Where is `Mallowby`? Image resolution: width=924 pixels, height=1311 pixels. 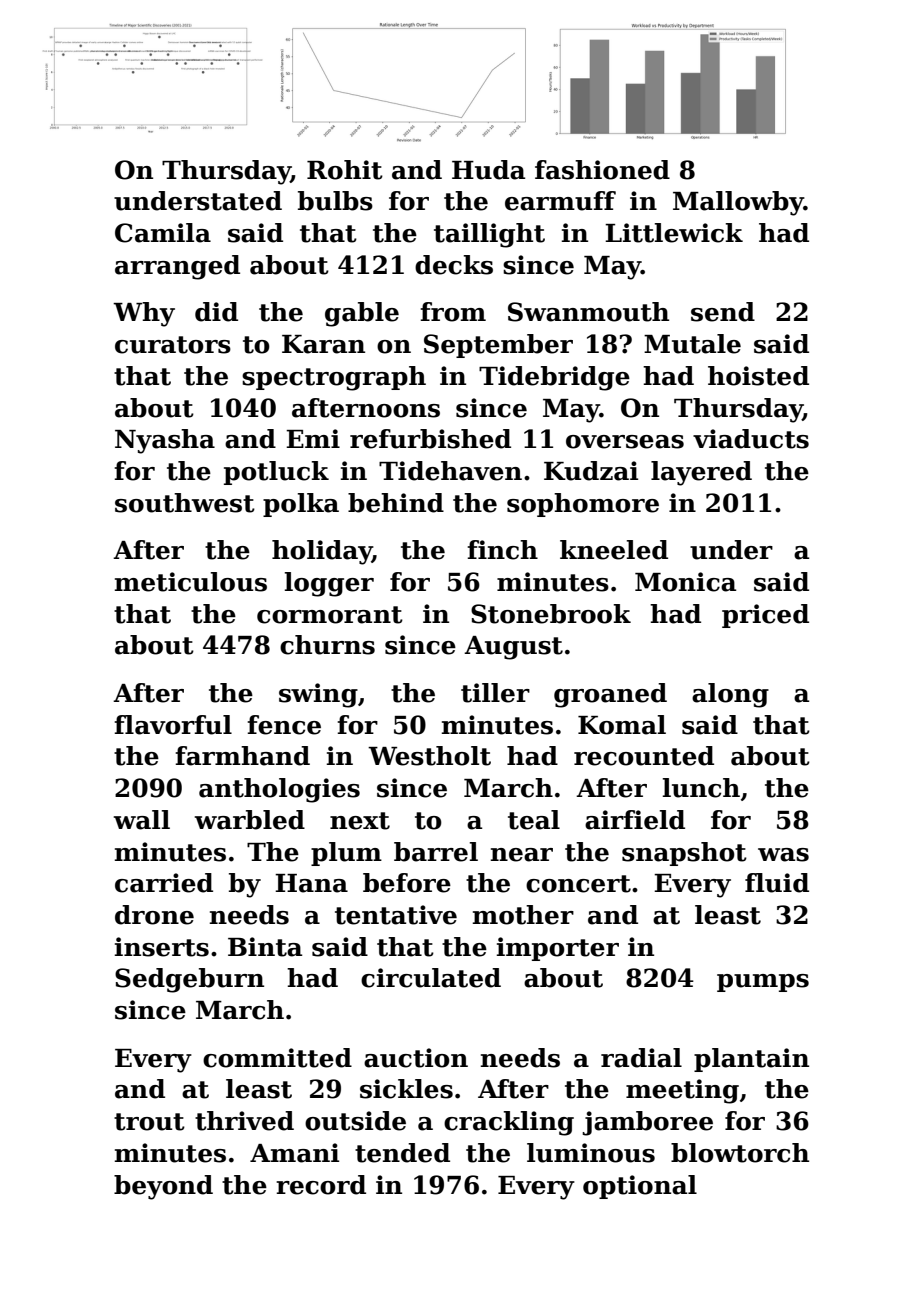 Mallowby is located at coordinates (738, 203).
